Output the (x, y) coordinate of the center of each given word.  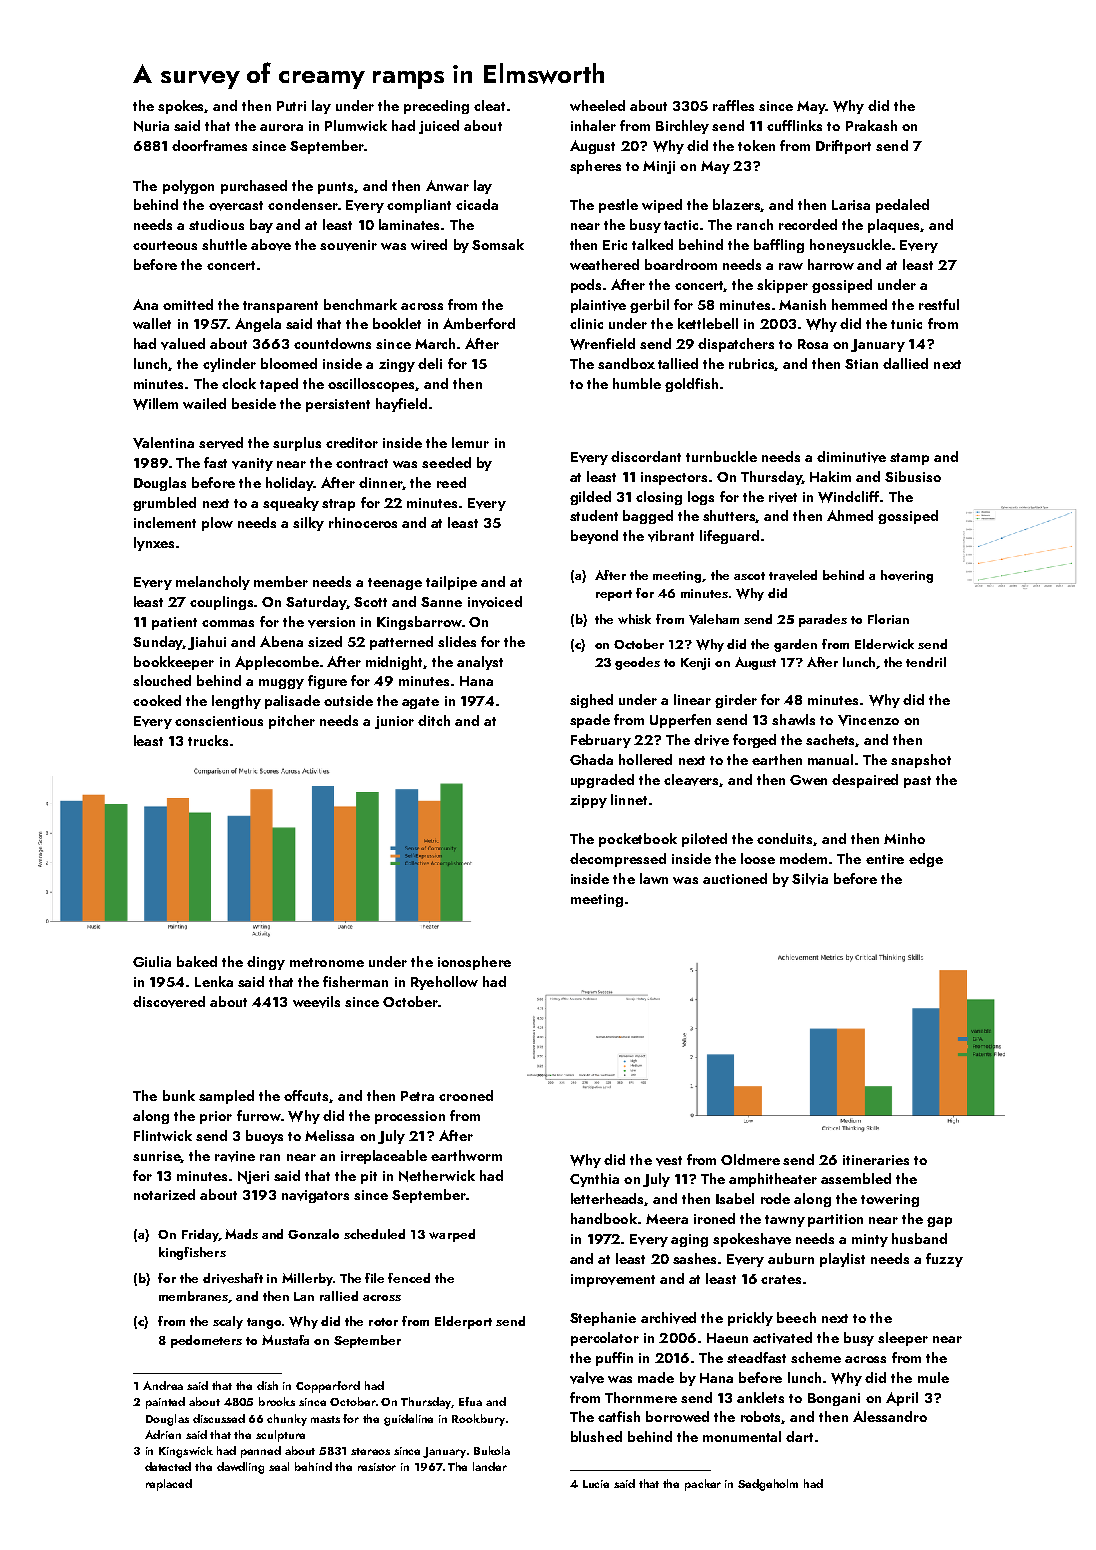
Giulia (152, 961)
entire (885, 859)
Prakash (871, 125)
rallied (339, 1296)
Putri (291, 106)
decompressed (618, 860)
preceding (436, 107)
